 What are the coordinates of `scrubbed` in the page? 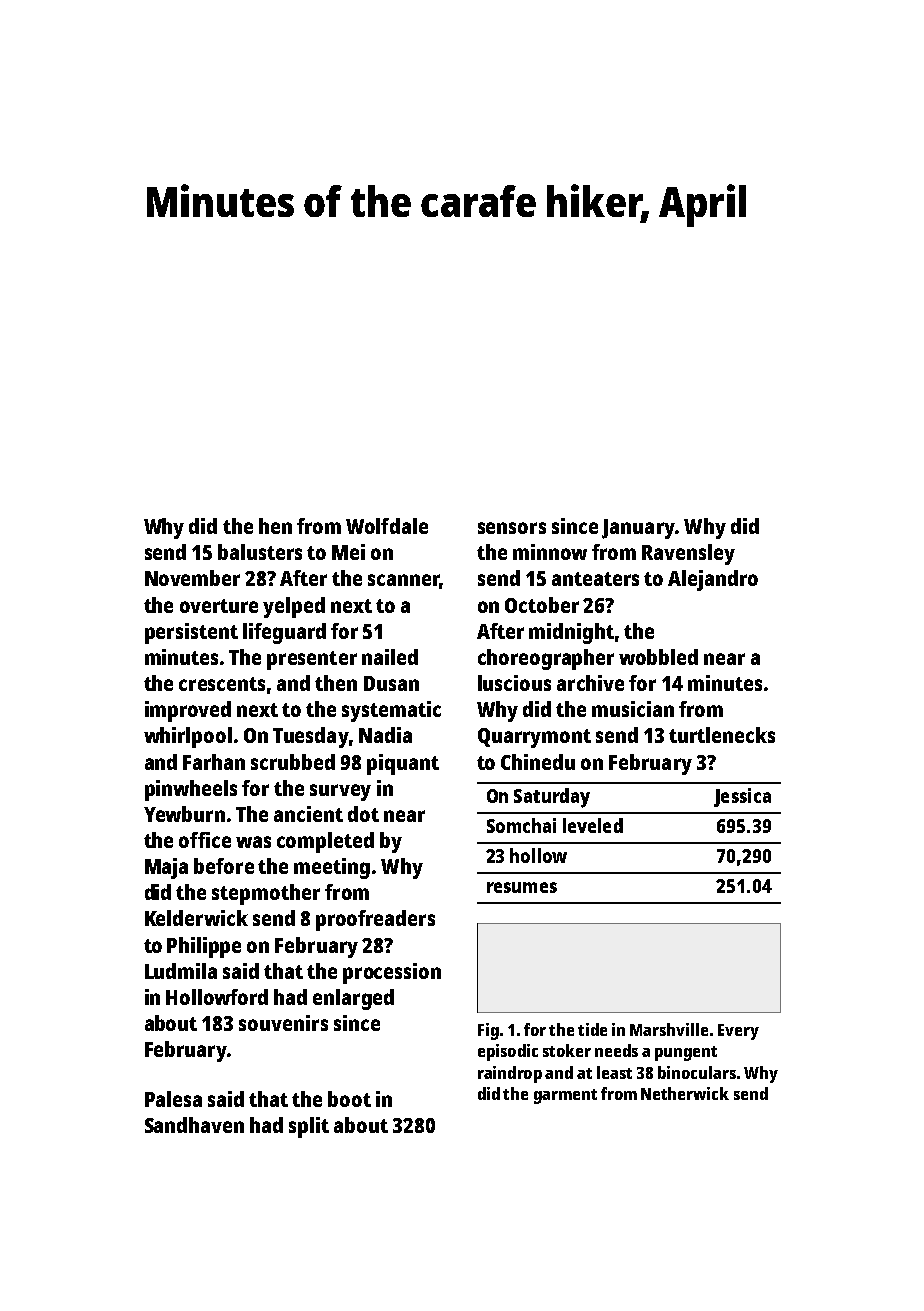 It's located at (293, 762).
